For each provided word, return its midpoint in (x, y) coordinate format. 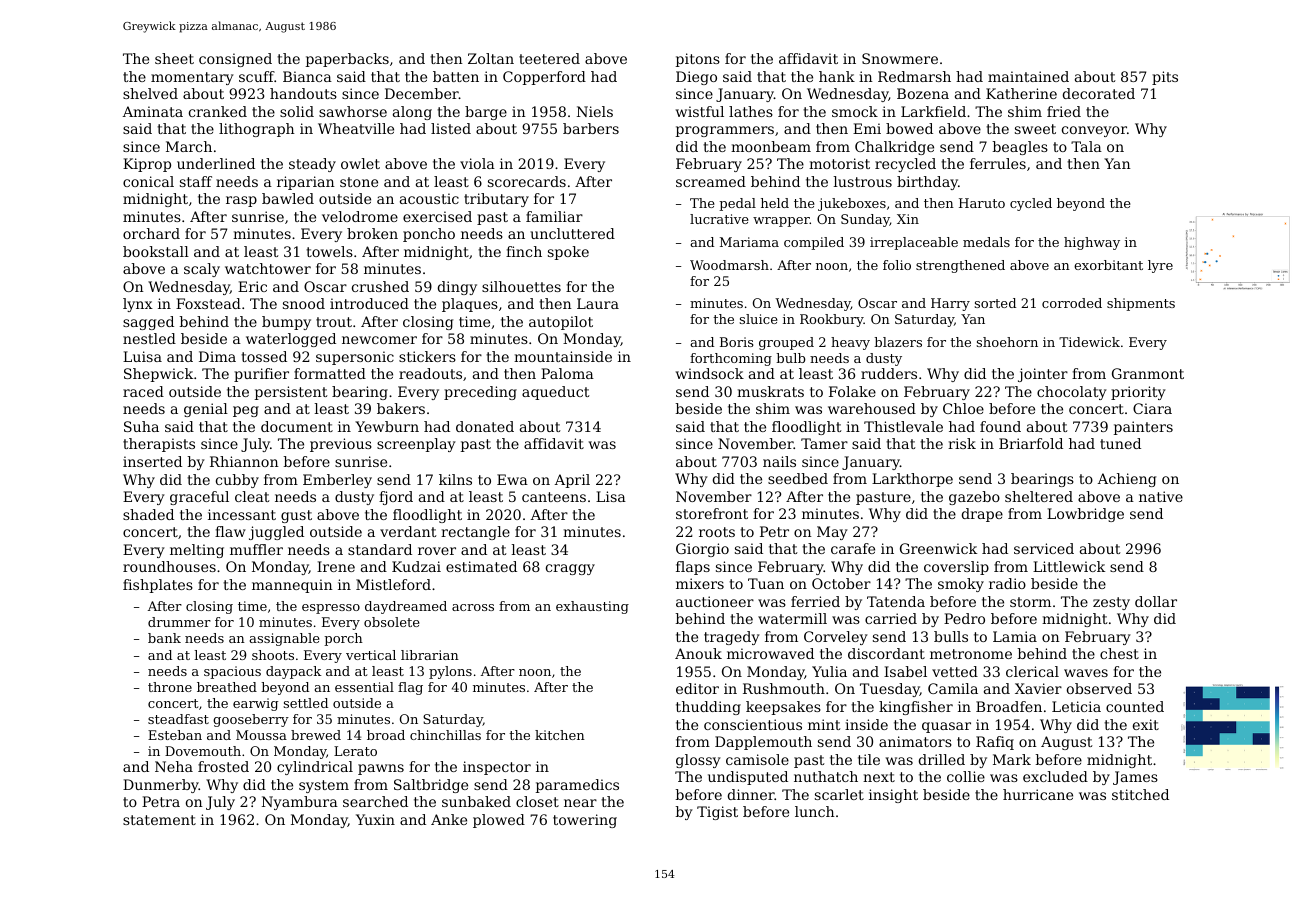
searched (375, 801)
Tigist (717, 813)
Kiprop (147, 165)
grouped (786, 343)
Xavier (1038, 688)
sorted (995, 303)
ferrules (998, 163)
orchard (151, 233)
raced (143, 391)
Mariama (749, 242)
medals (986, 242)
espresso (331, 609)
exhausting (592, 607)
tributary (496, 200)
